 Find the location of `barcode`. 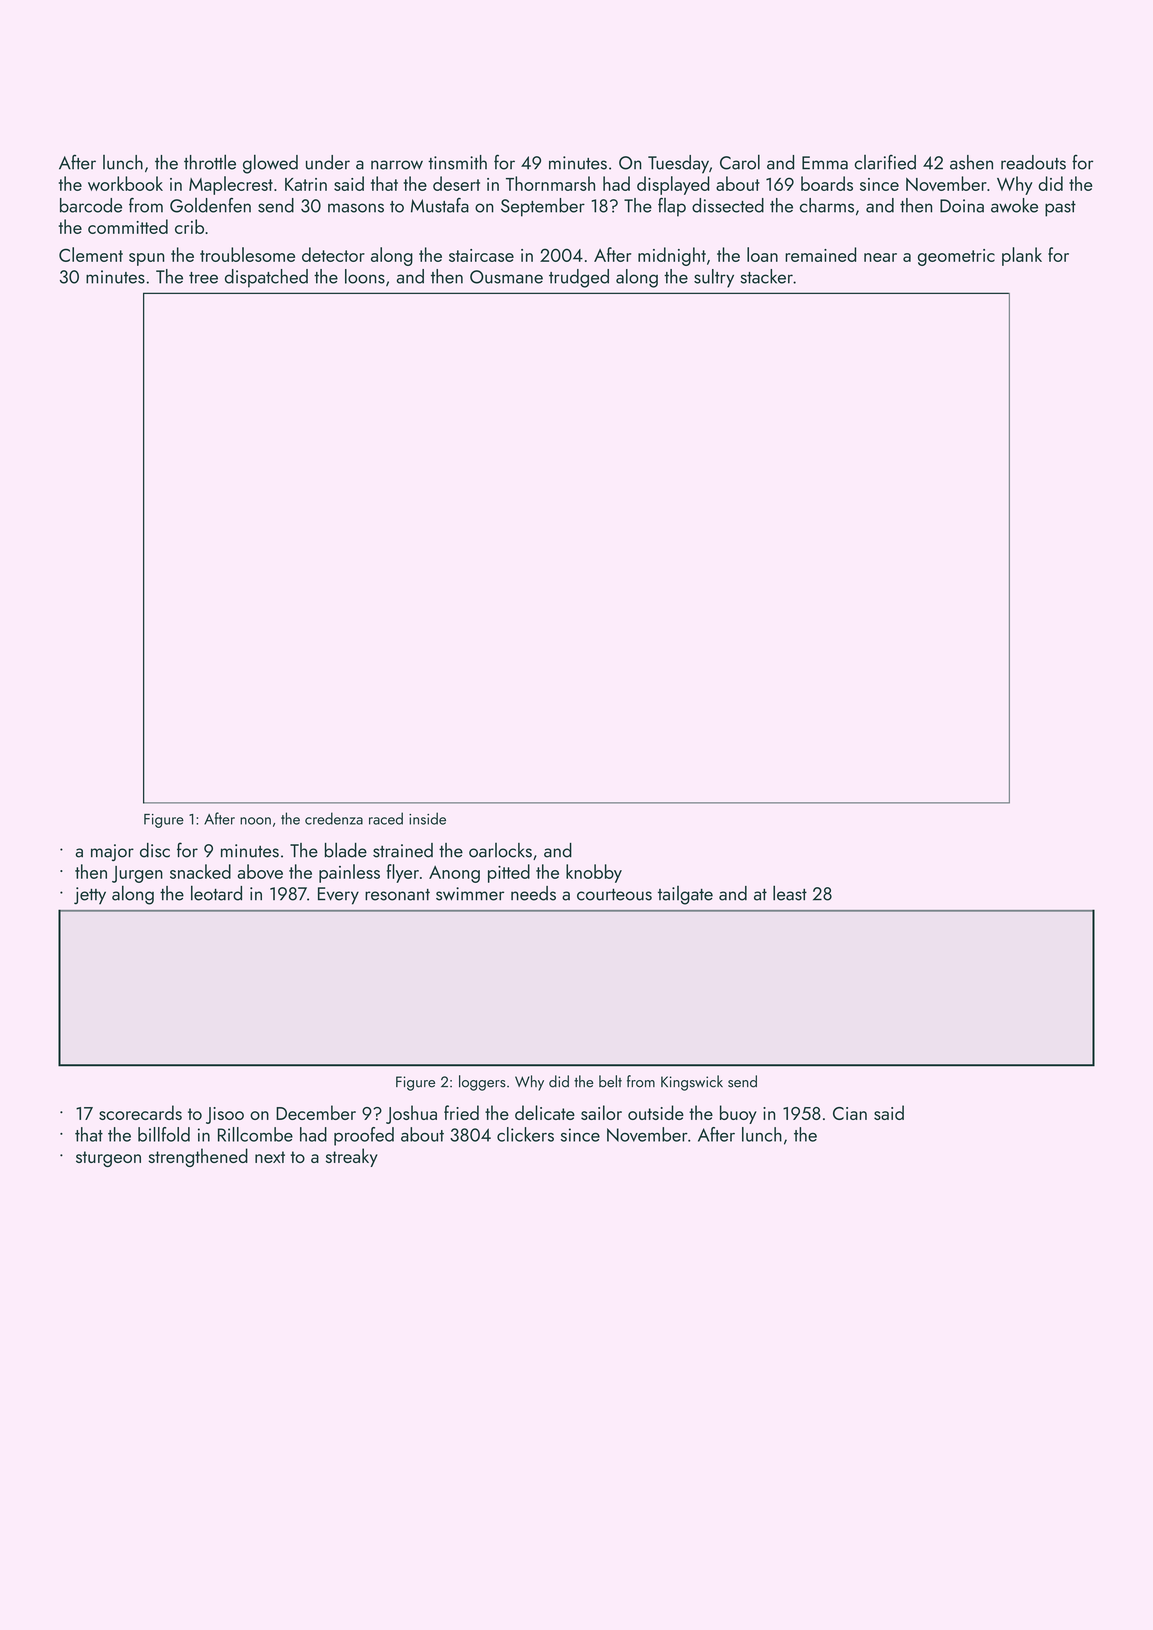

barcode is located at coordinates (91, 205).
